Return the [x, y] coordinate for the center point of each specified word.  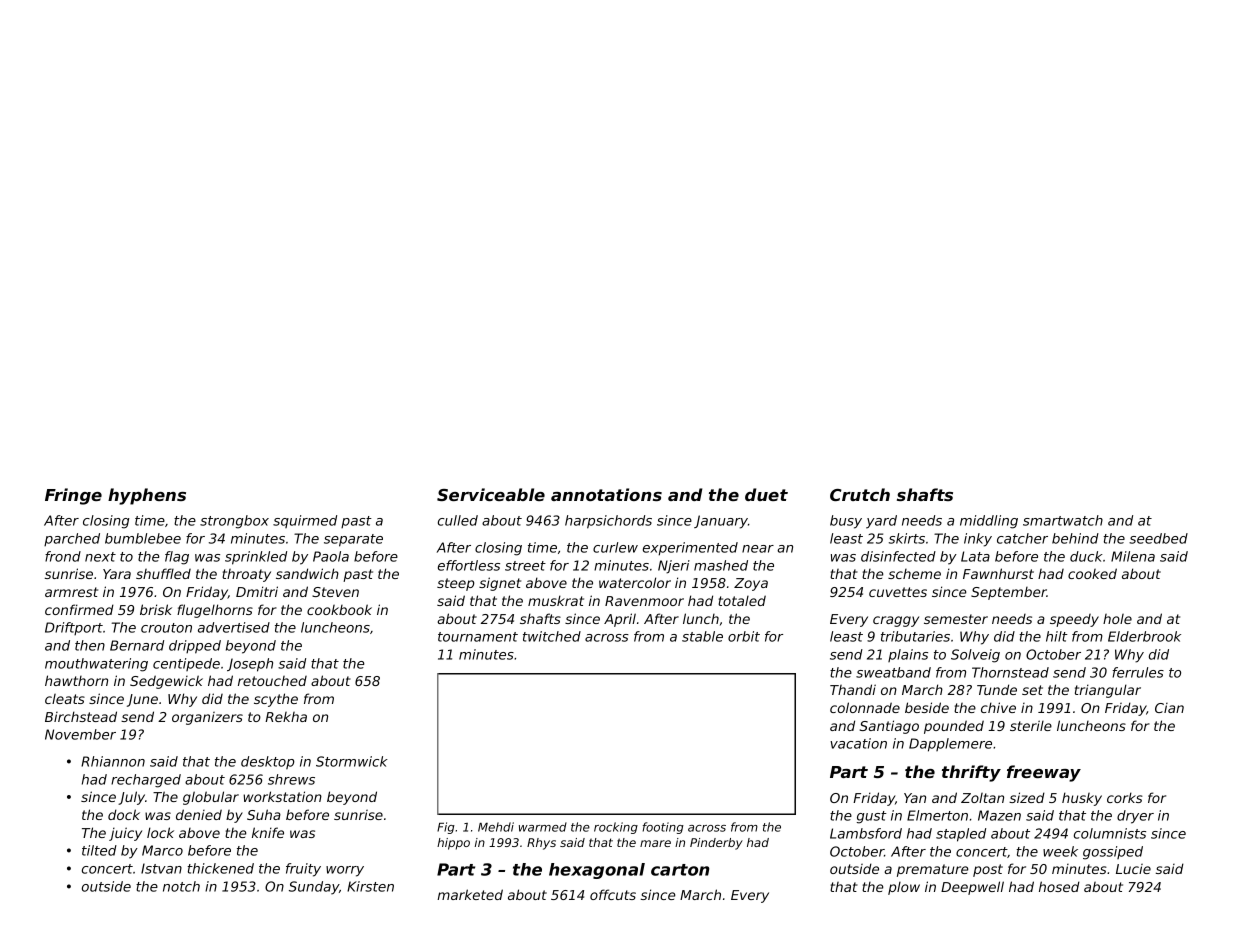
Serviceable [491, 494]
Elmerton [937, 815]
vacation [858, 743]
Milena [1133, 556]
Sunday [314, 888]
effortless [469, 565]
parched [72, 539]
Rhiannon [113, 761]
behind [1075, 538]
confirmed [79, 609]
